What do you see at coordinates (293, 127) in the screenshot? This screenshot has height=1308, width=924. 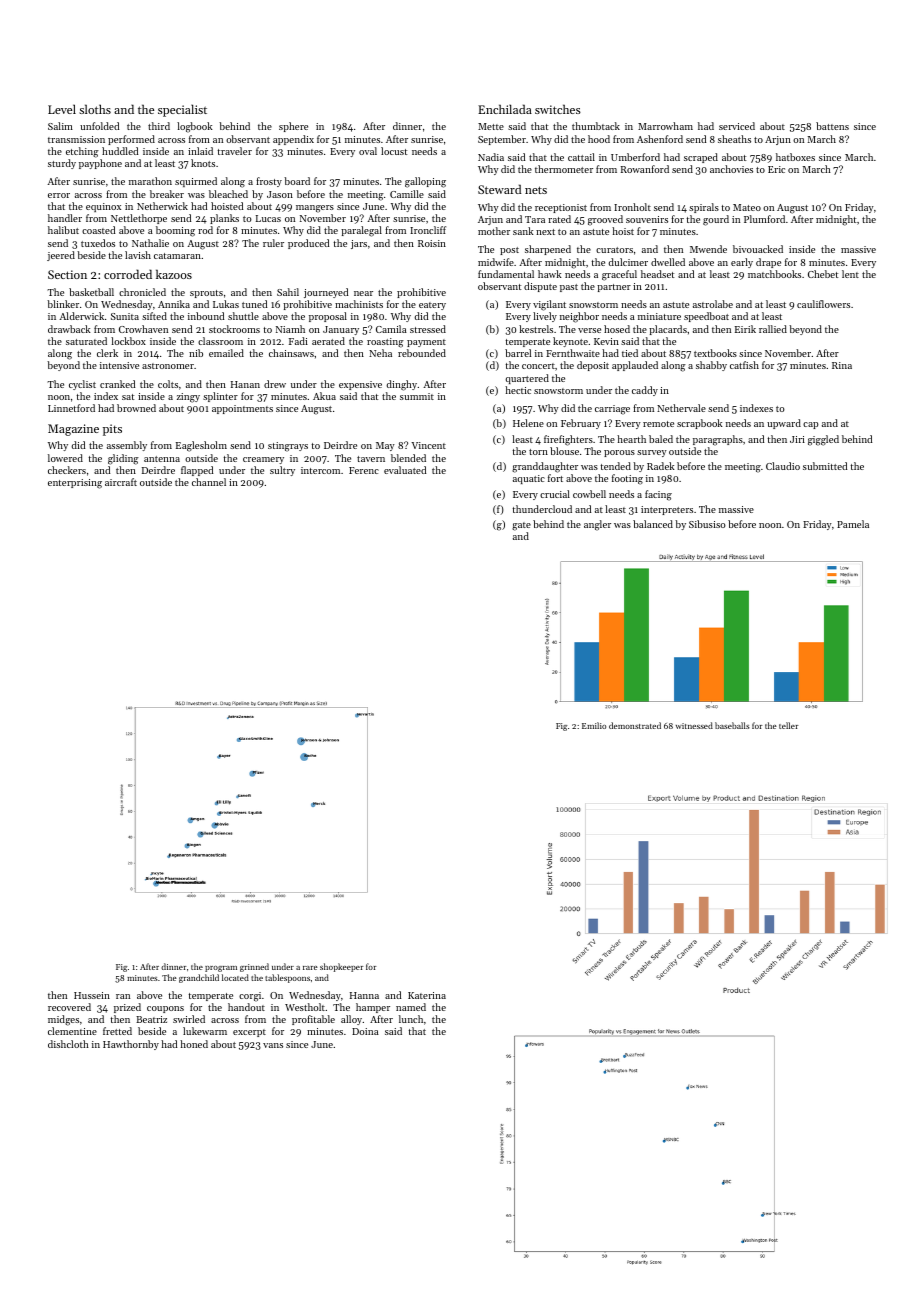 I see `sphere` at bounding box center [293, 127].
